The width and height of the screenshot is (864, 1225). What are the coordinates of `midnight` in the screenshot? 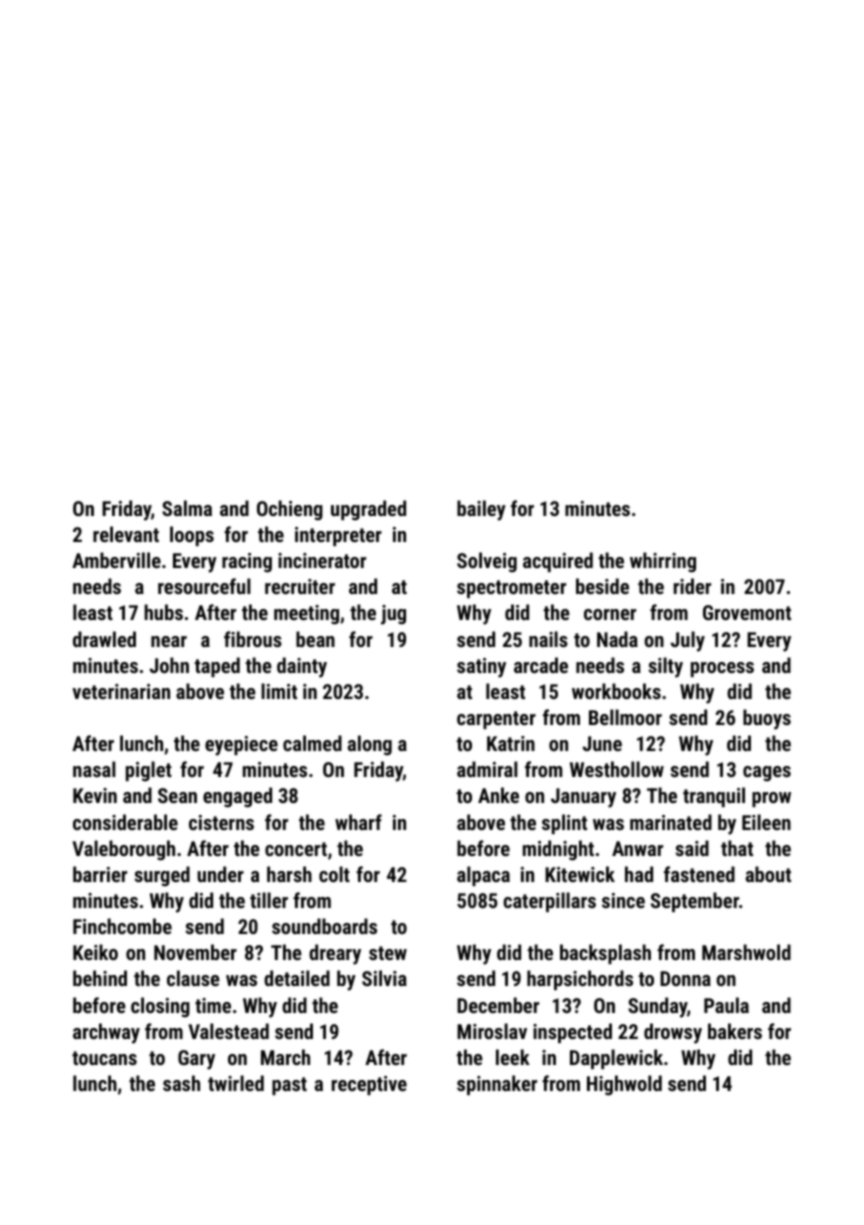 It's located at (558, 850).
